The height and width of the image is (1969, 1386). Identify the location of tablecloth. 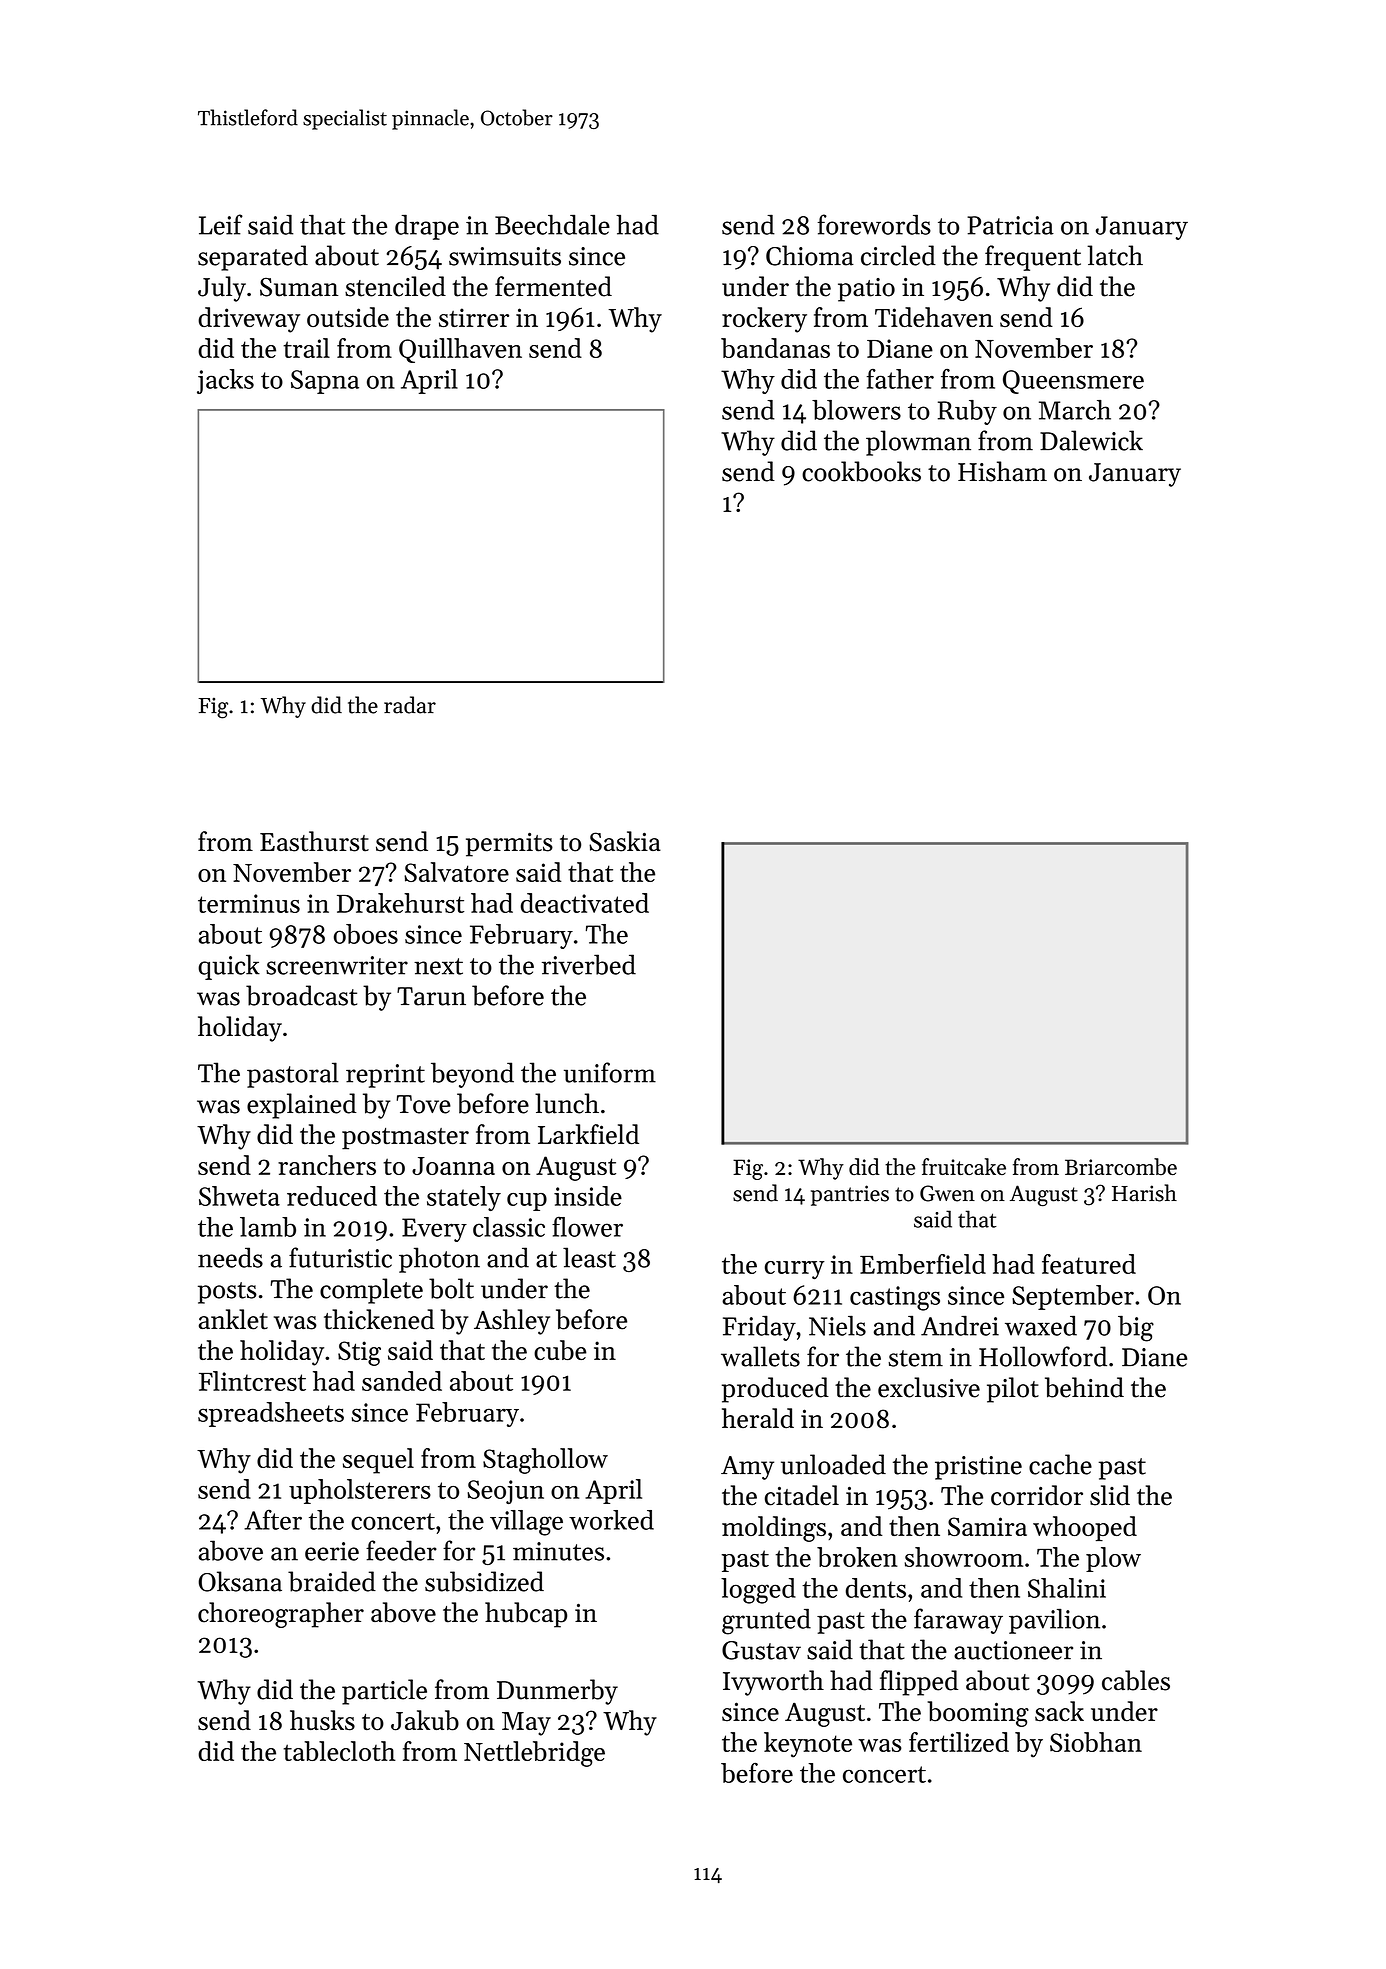
(340, 1751).
